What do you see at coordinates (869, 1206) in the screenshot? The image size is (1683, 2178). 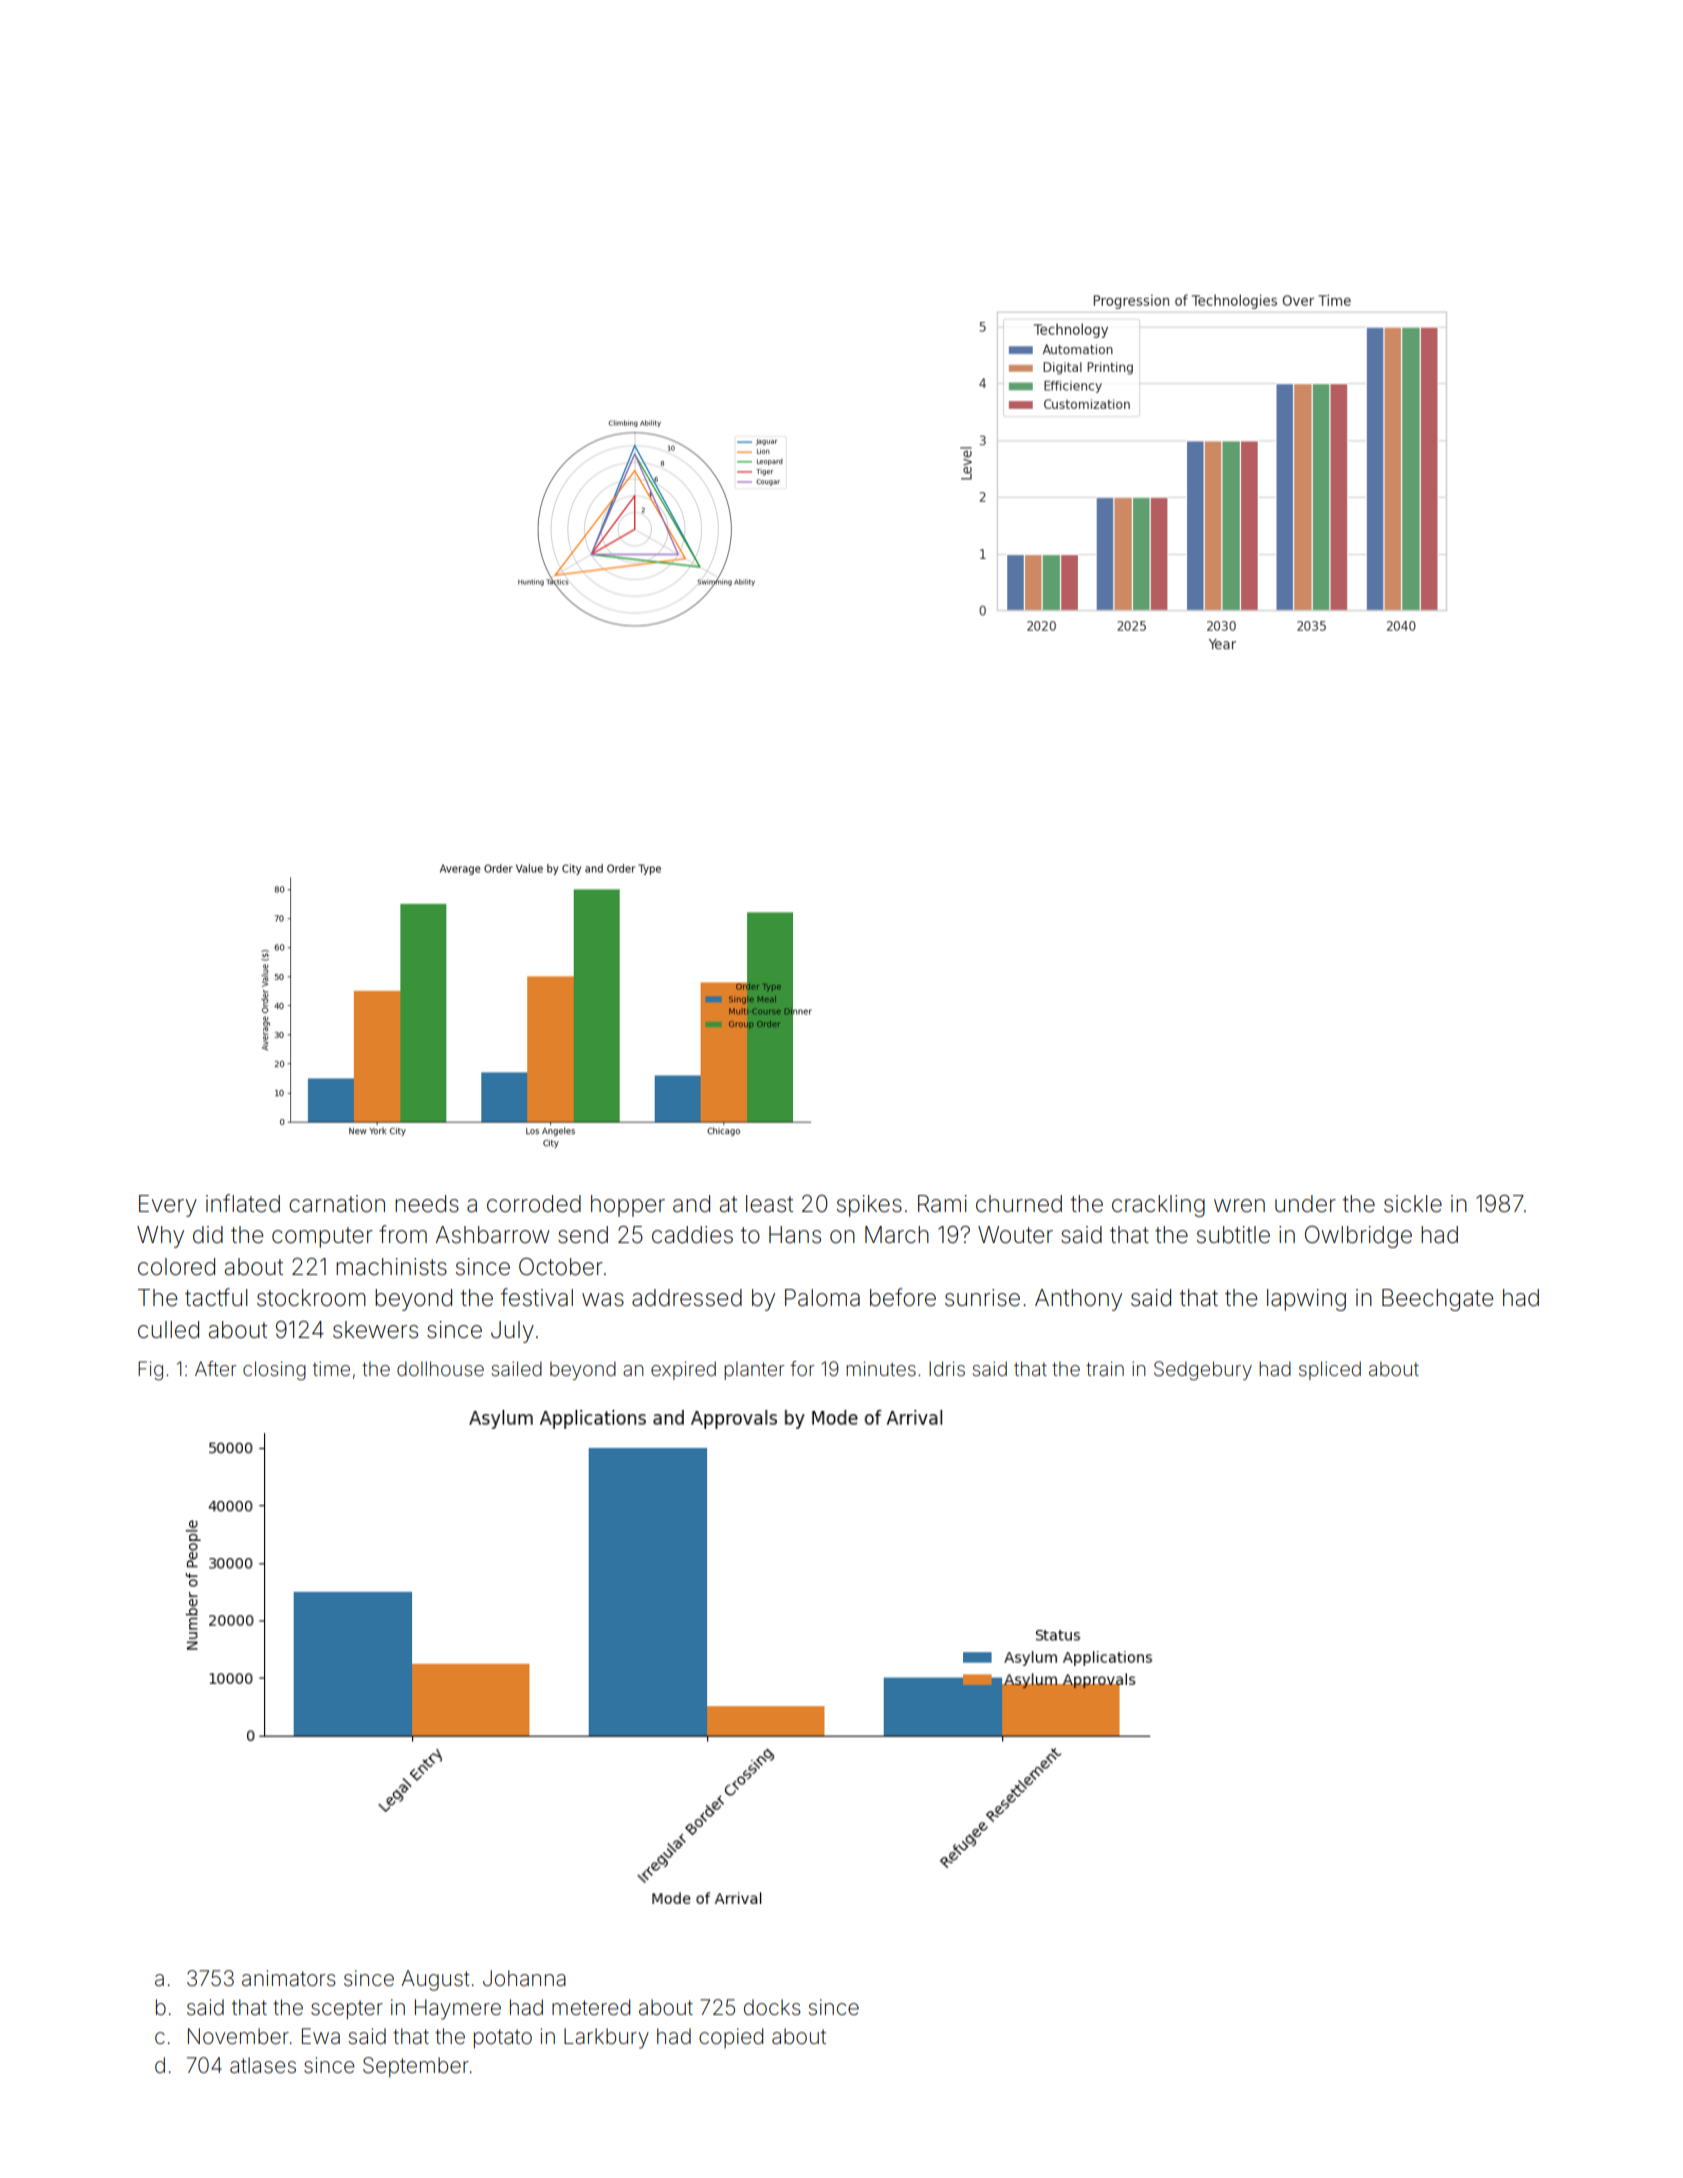 I see `spikes` at bounding box center [869, 1206].
